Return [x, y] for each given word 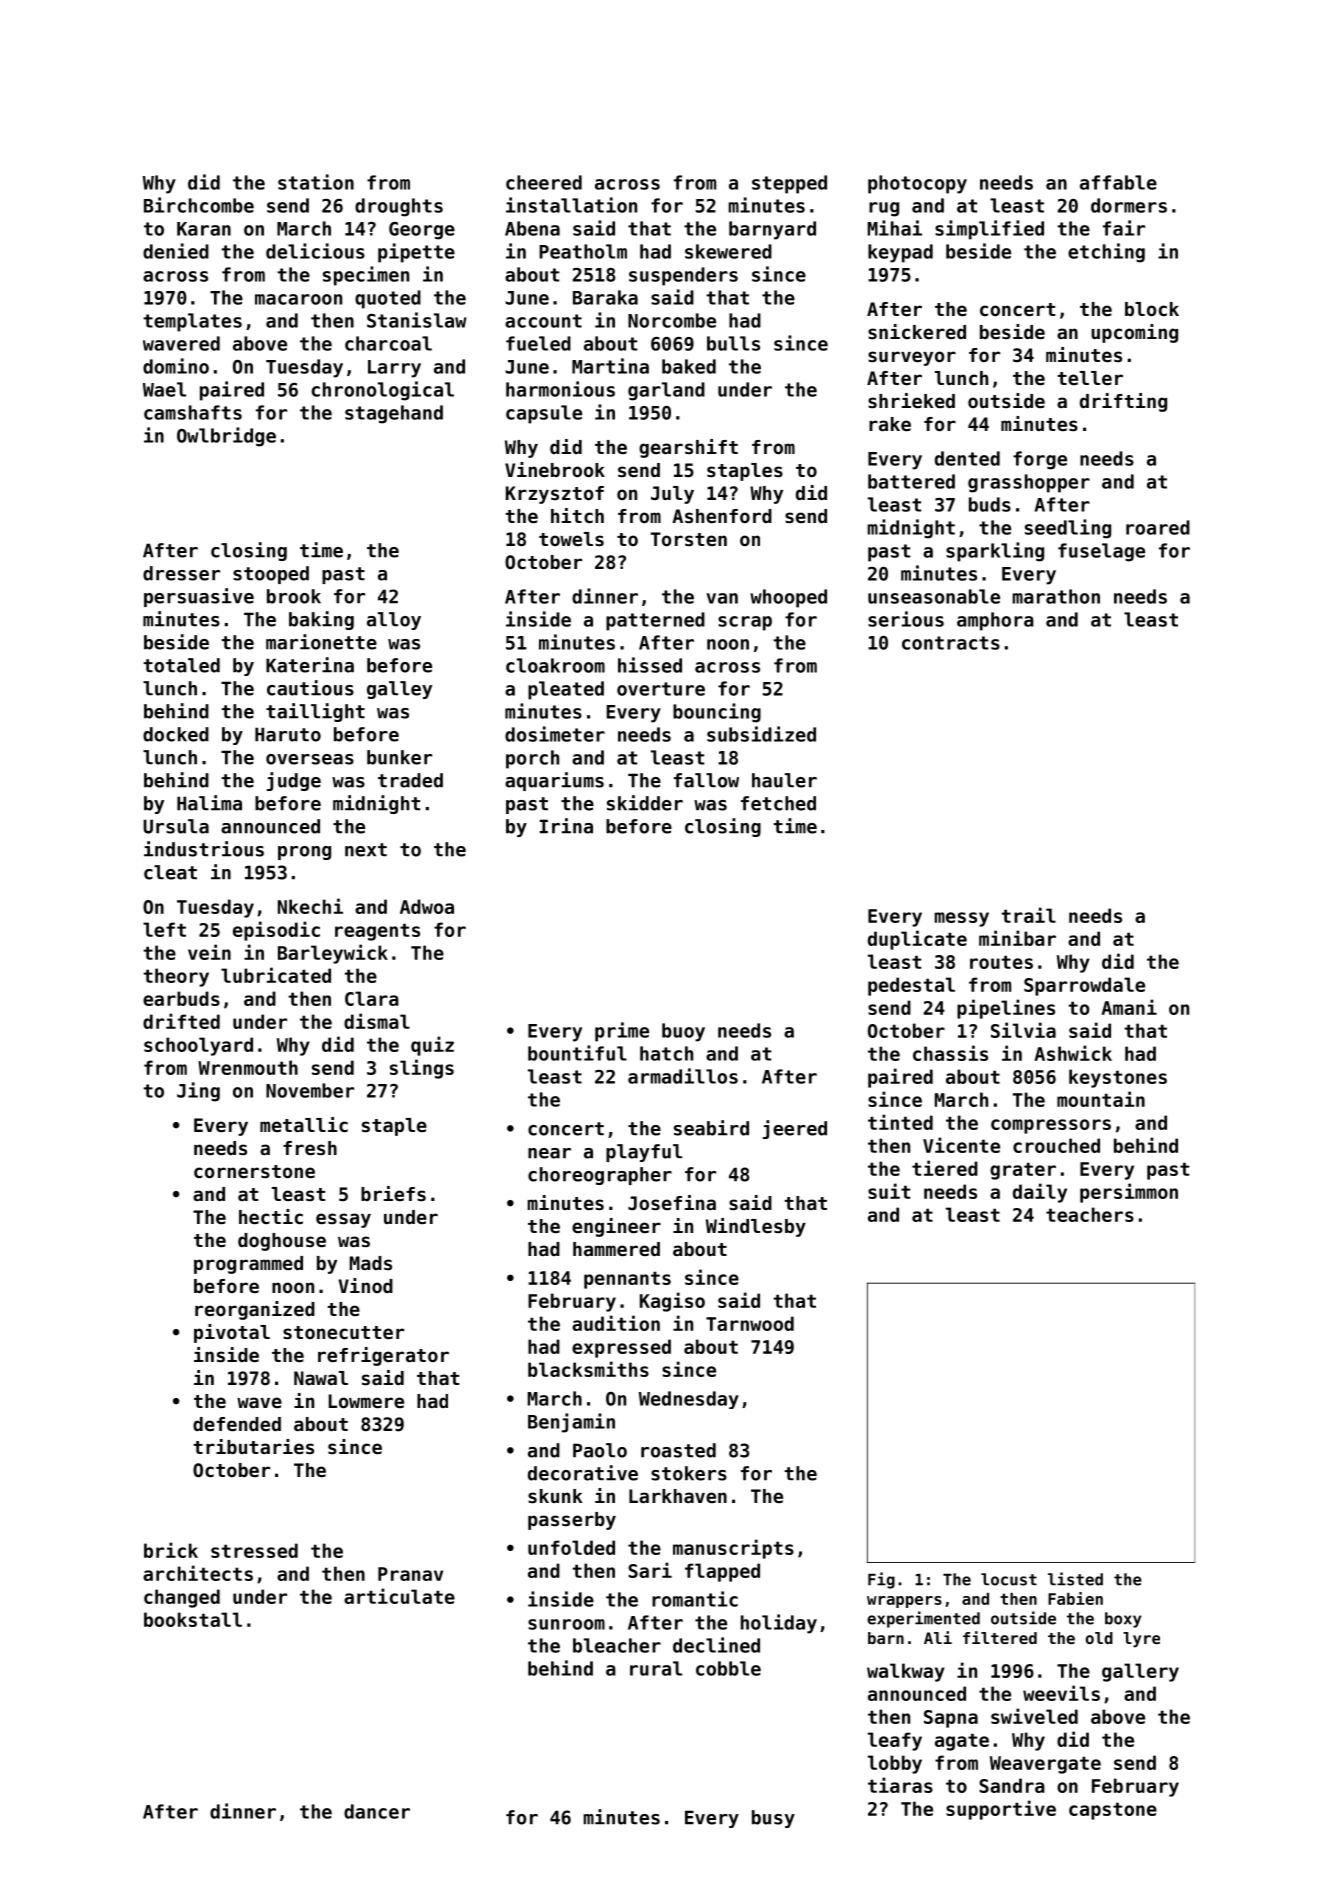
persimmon [1129, 1193]
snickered [917, 331]
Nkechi [310, 906]
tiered [945, 1168]
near [549, 1153]
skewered [728, 251]
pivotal [232, 1333]
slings [422, 1069]
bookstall [193, 1619]
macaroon [298, 299]
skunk [555, 1496]
